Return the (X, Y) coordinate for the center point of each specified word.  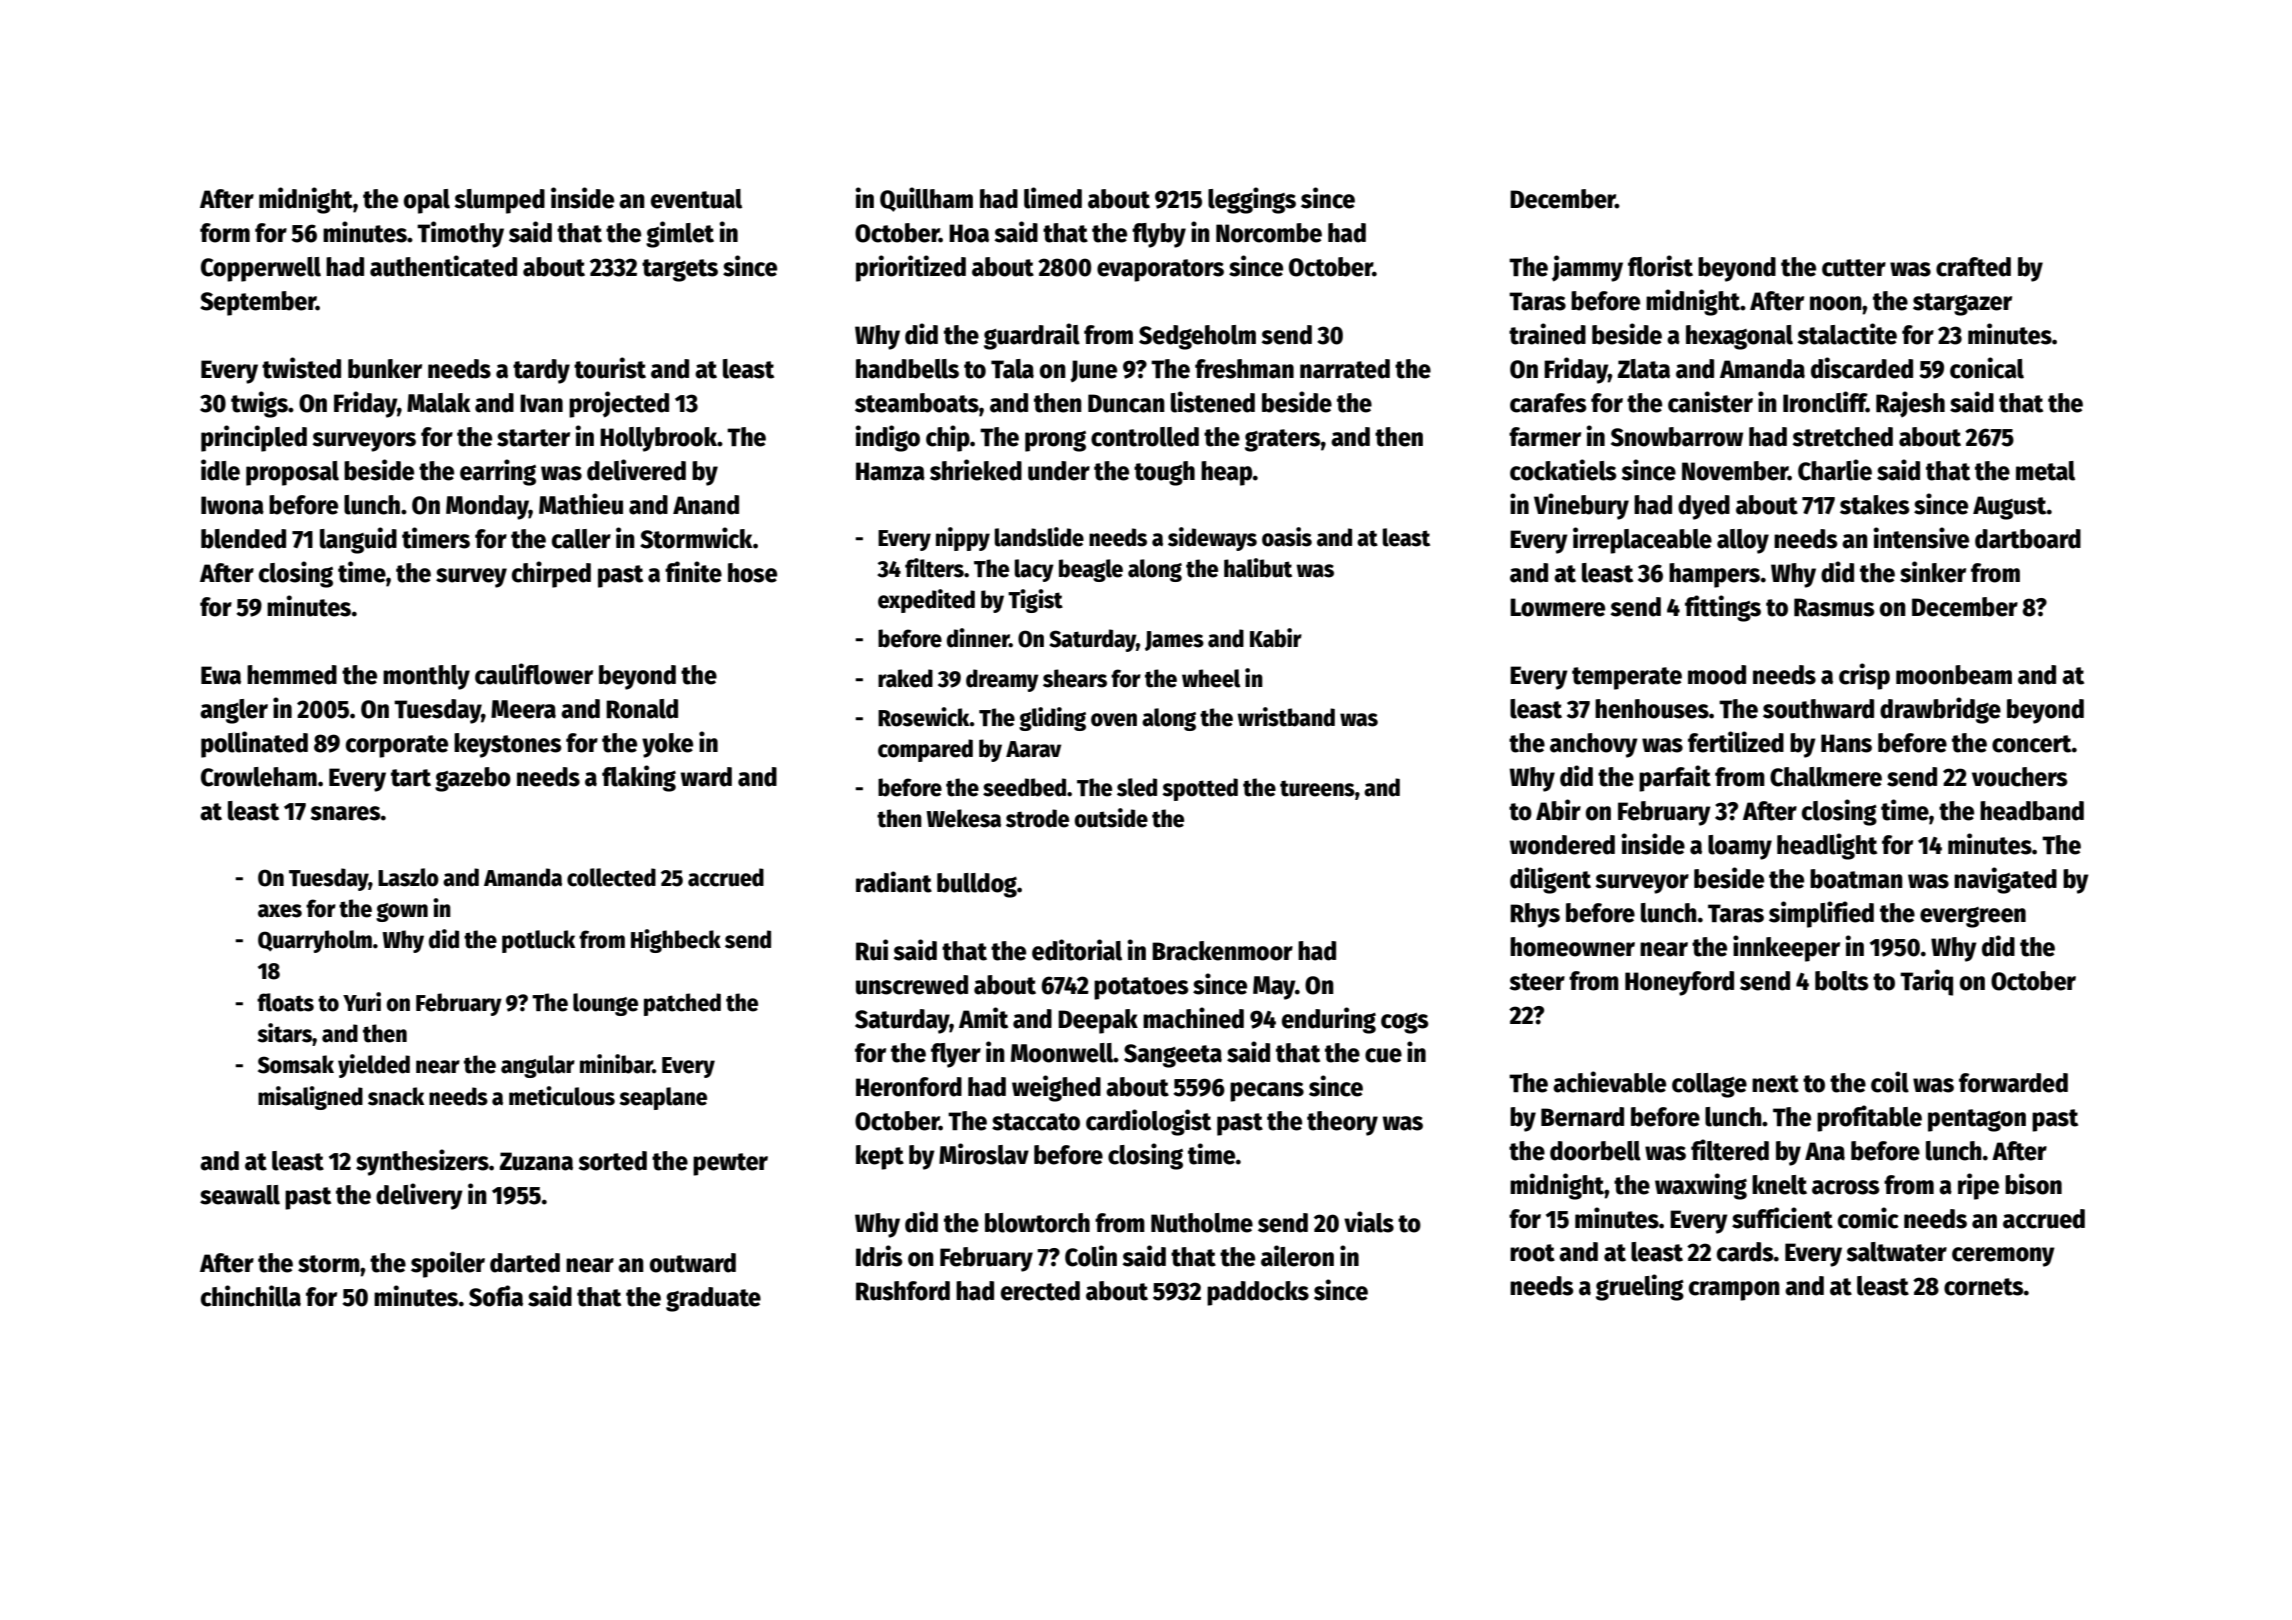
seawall (240, 1195)
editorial (1077, 950)
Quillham (926, 199)
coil (1890, 1082)
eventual (696, 199)
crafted (1973, 267)
